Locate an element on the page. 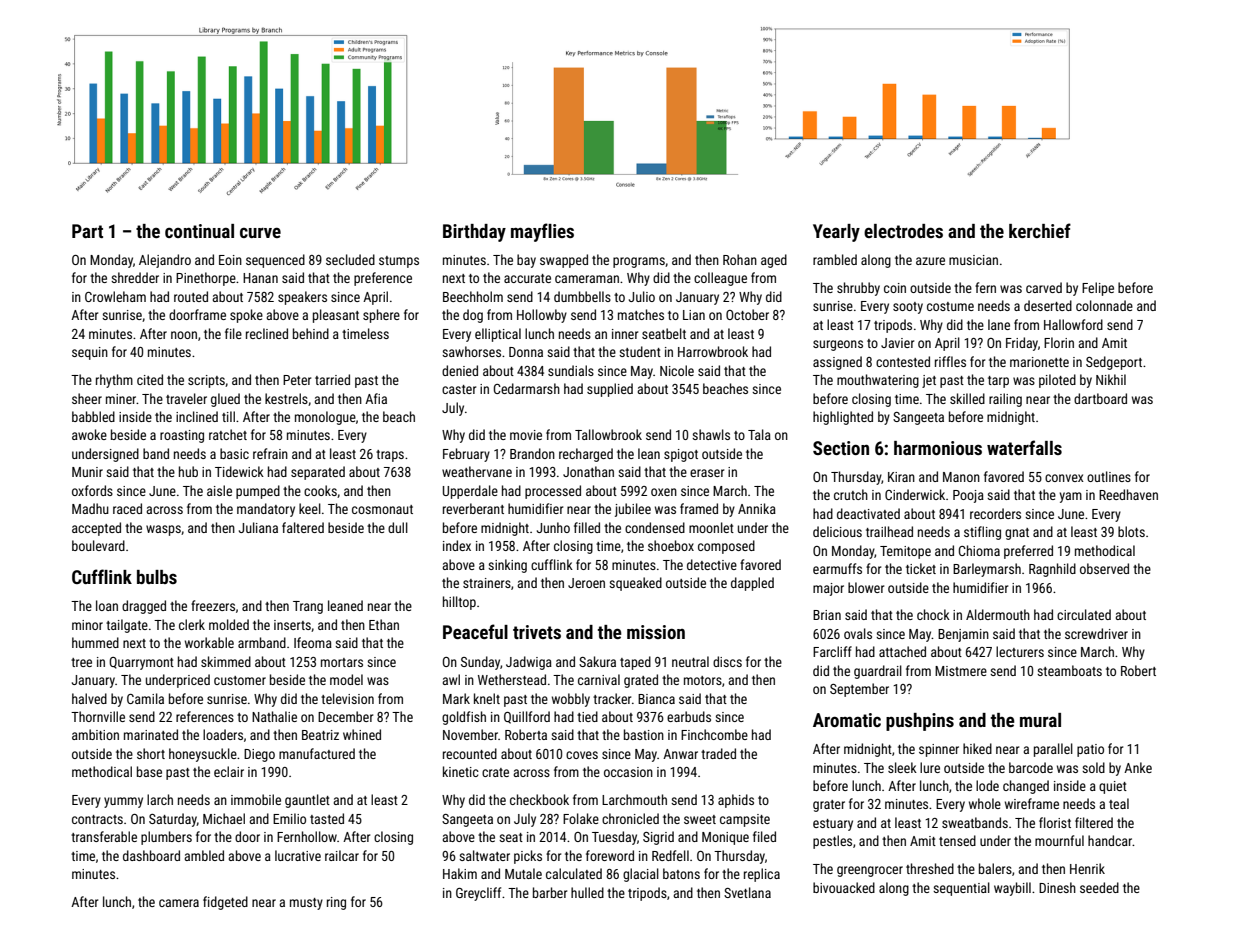 The width and height of the page is (1233, 952). hulled is located at coordinates (587, 892).
